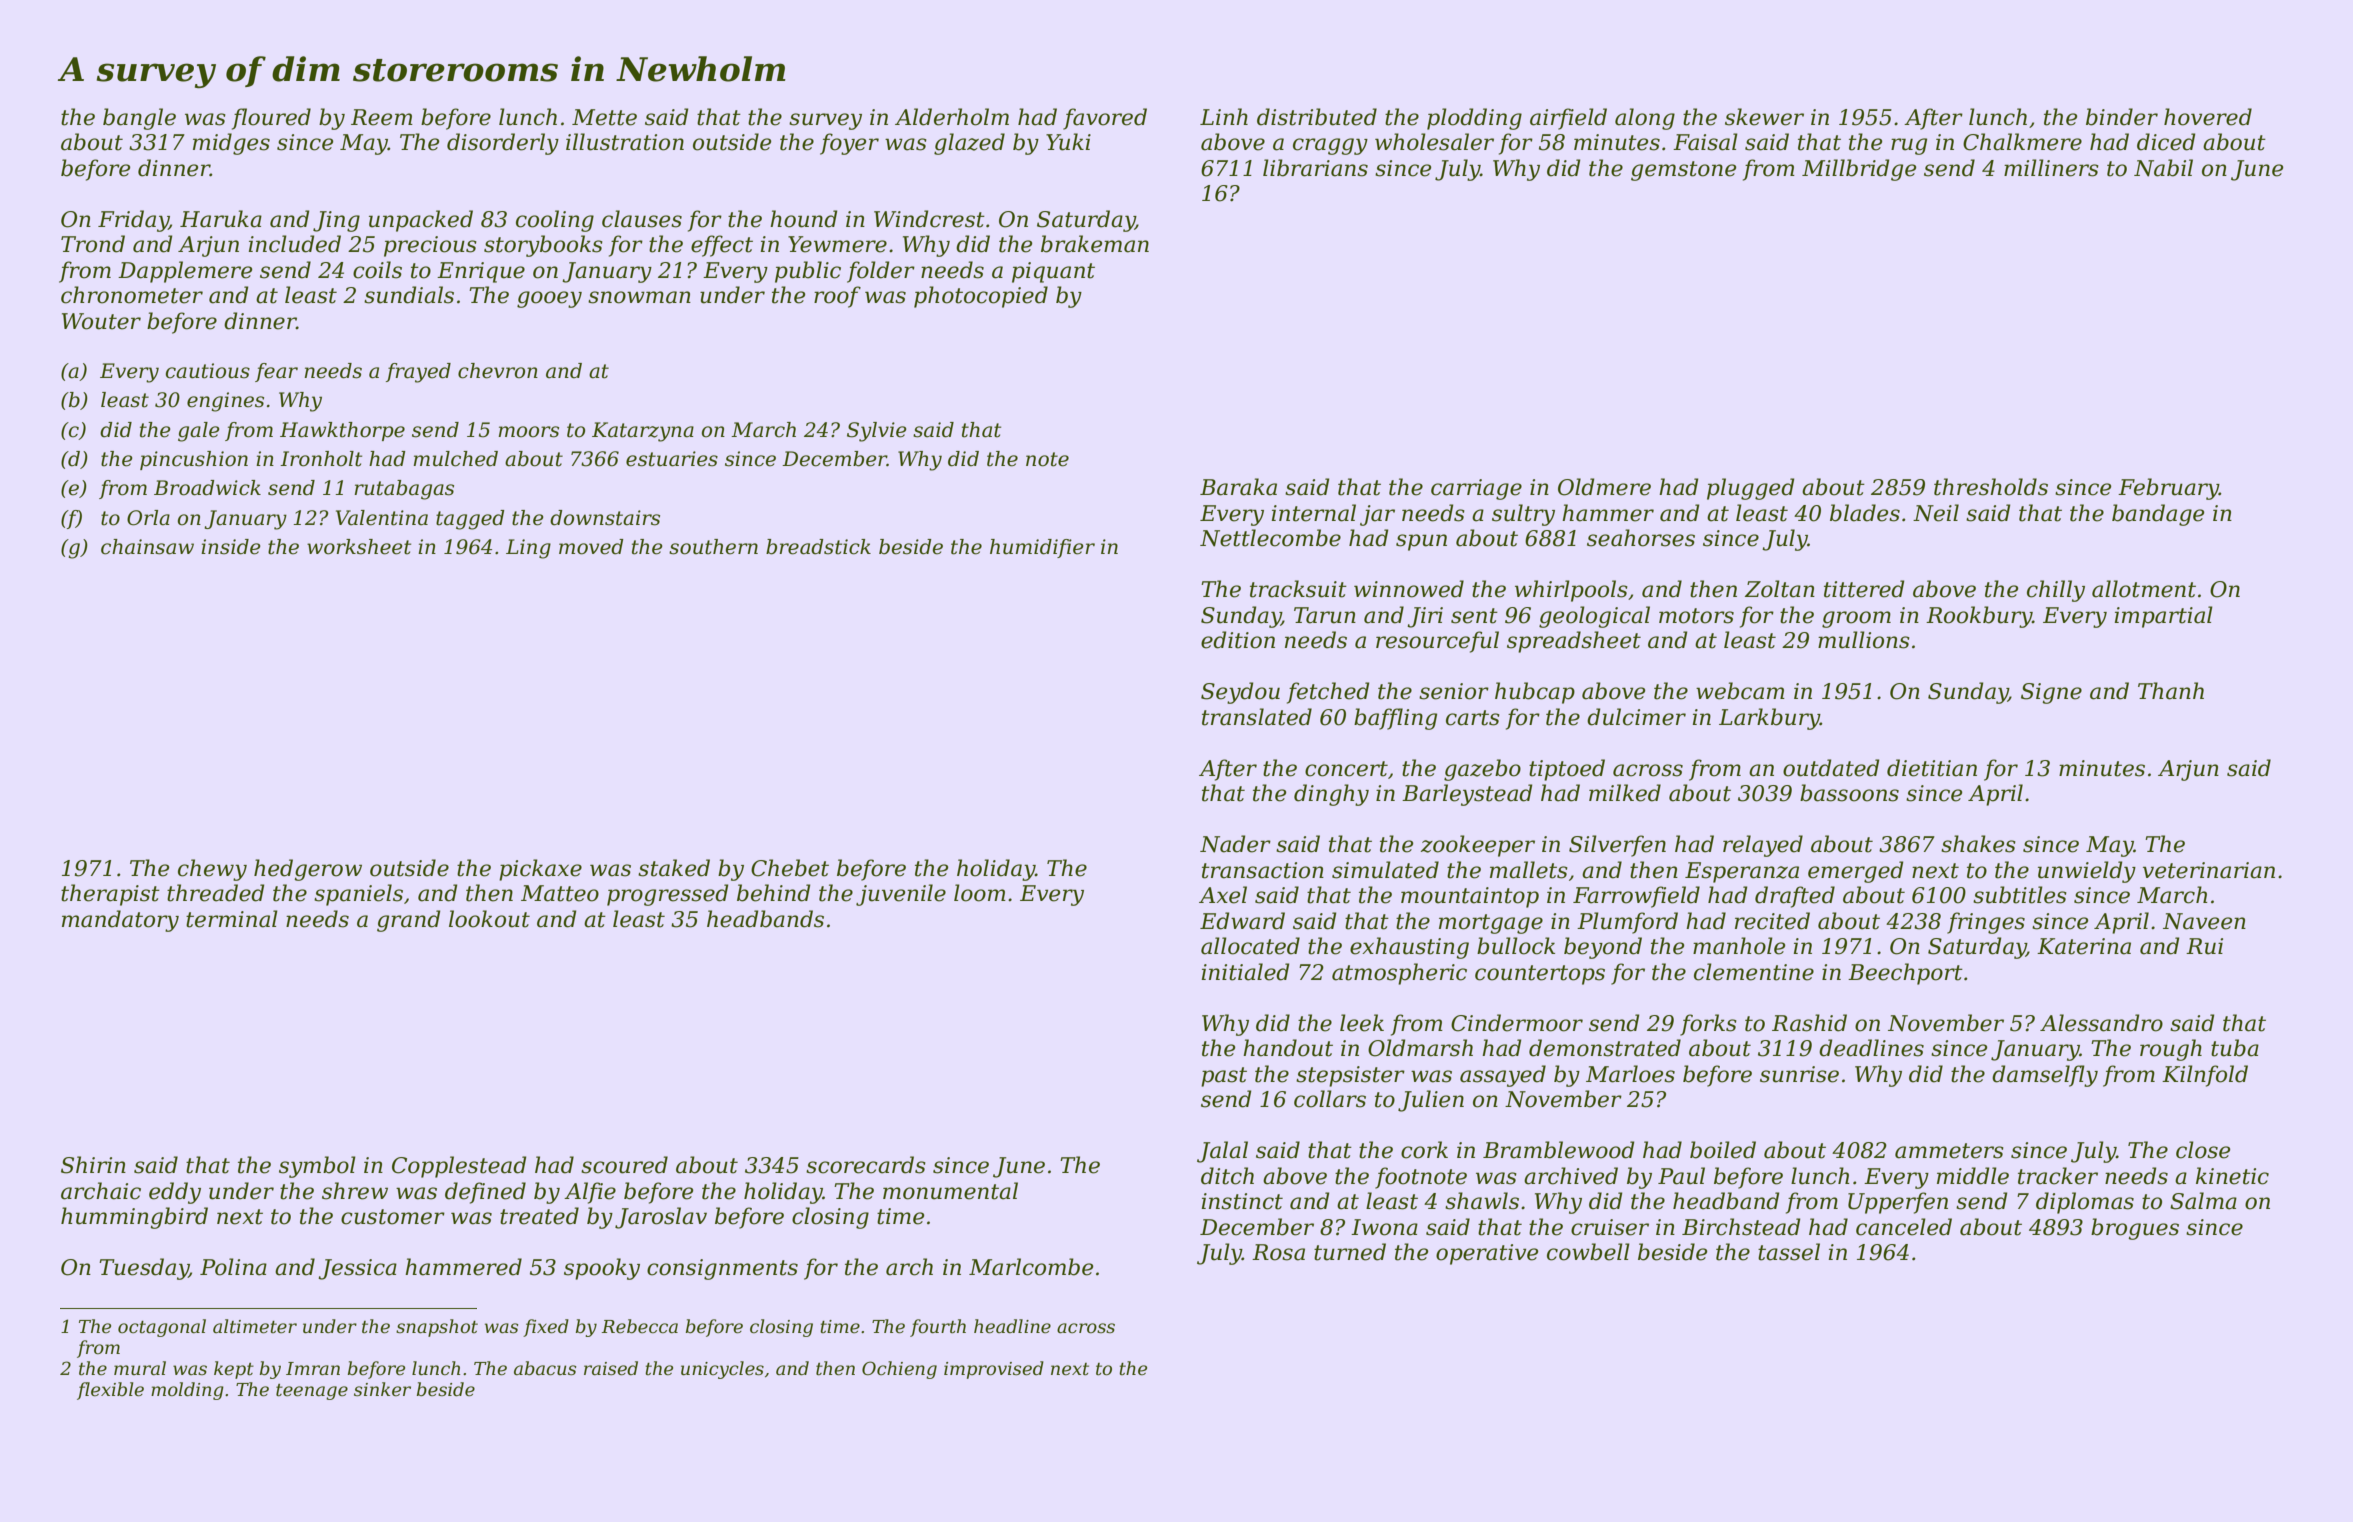  What do you see at coordinates (2168, 489) in the image?
I see `February` at bounding box center [2168, 489].
